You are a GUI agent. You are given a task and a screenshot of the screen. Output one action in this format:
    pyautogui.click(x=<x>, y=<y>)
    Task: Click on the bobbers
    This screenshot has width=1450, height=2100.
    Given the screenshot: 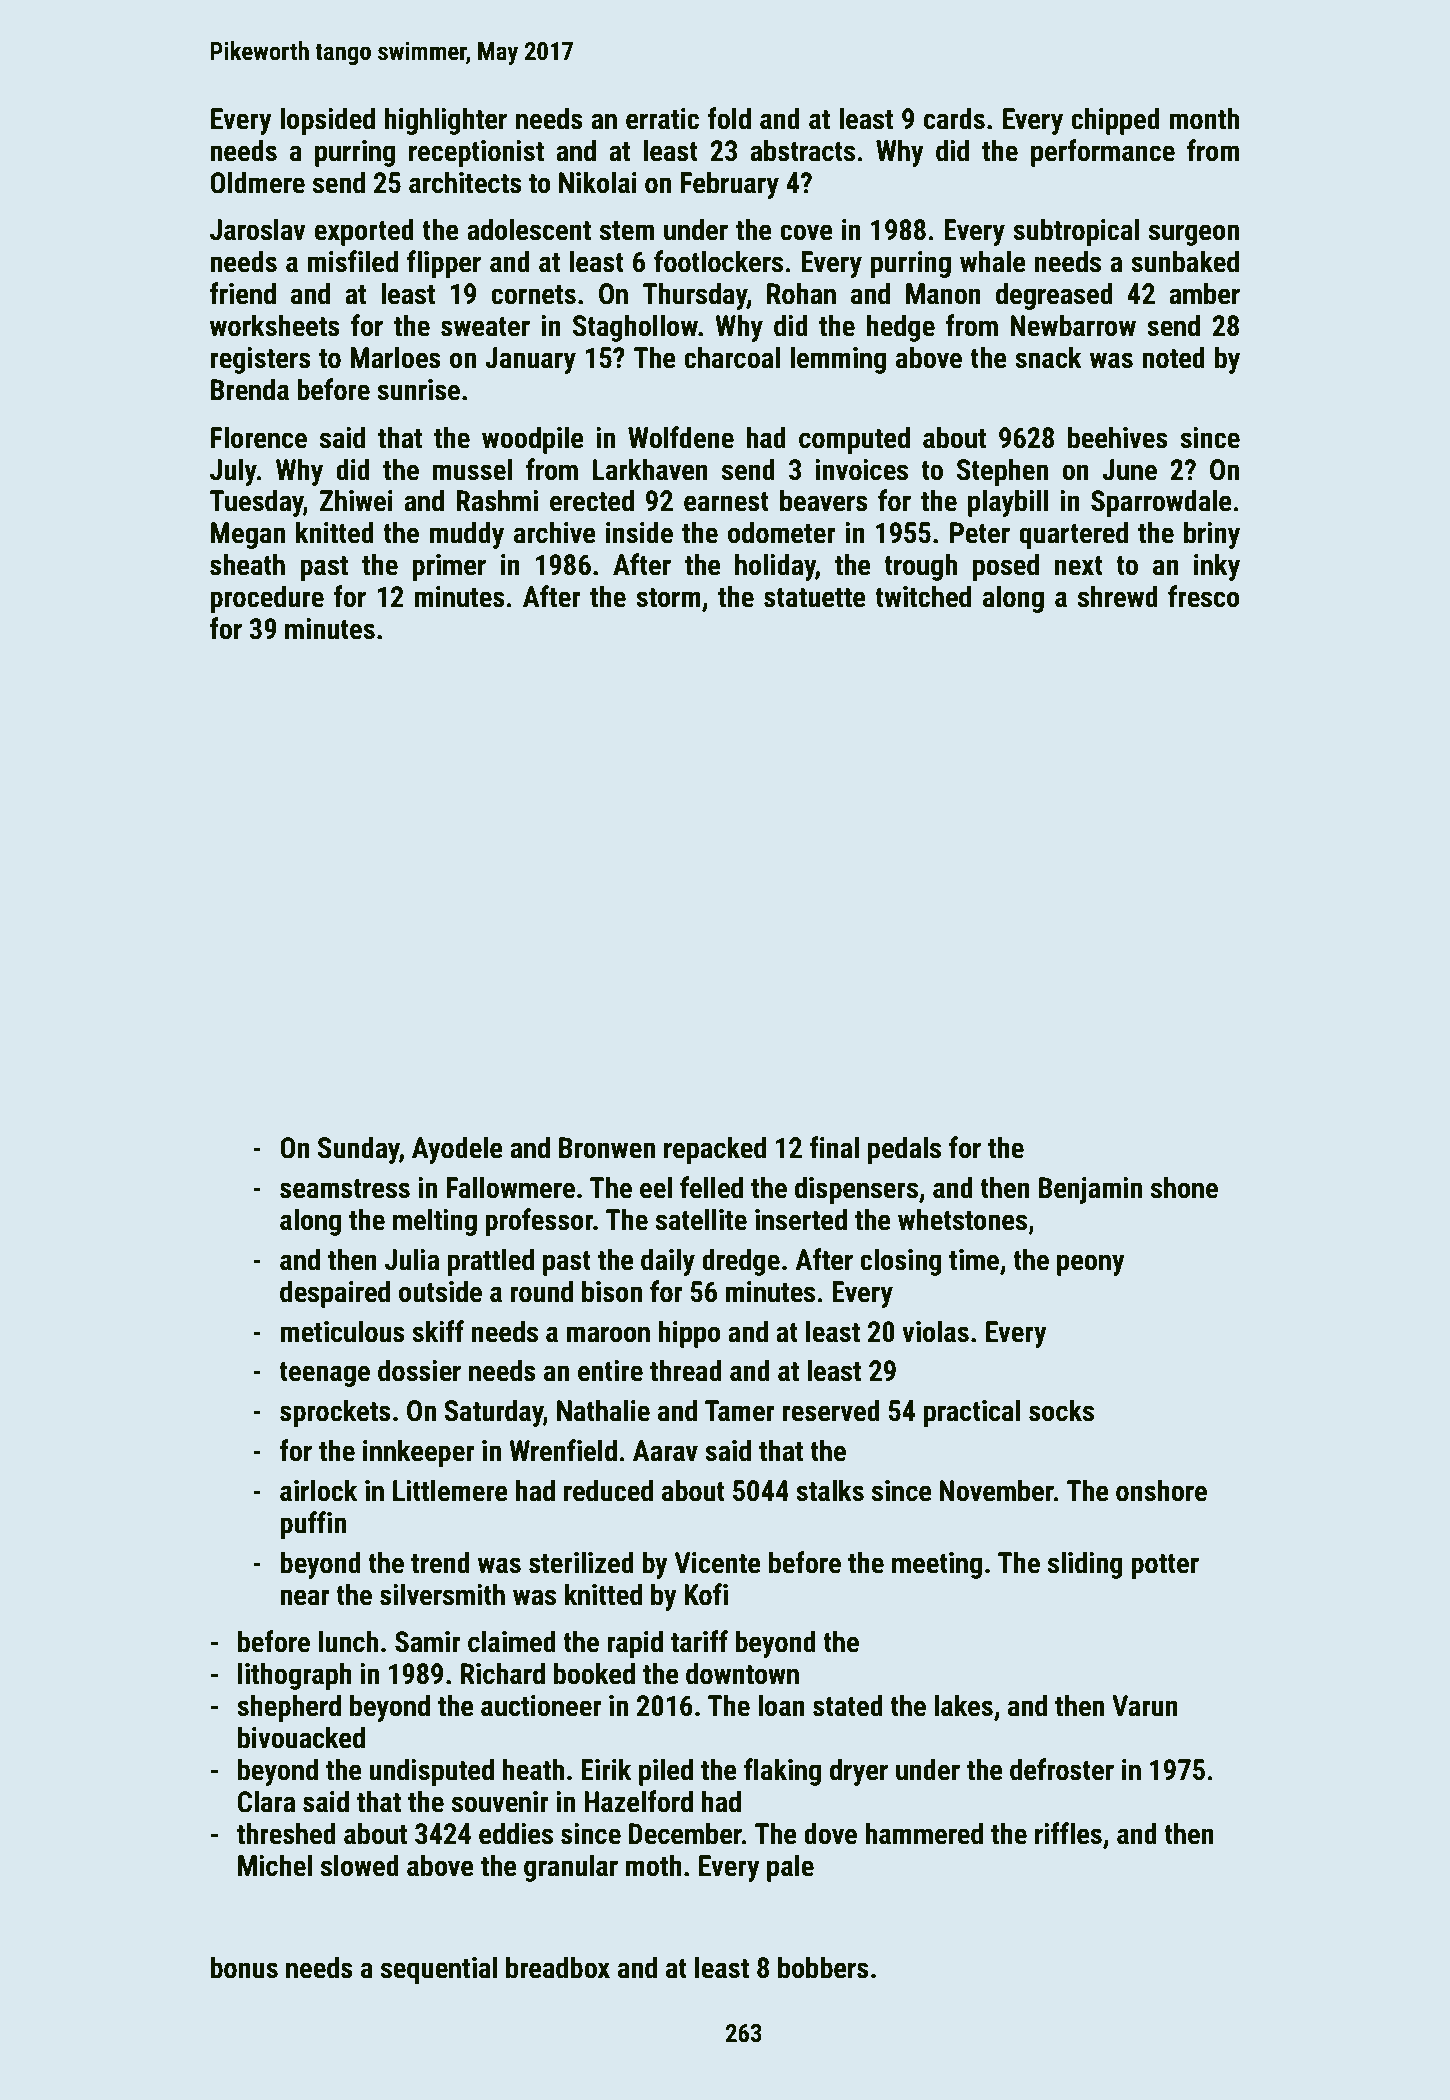 What is the action you would take?
    pyautogui.click(x=823, y=1967)
